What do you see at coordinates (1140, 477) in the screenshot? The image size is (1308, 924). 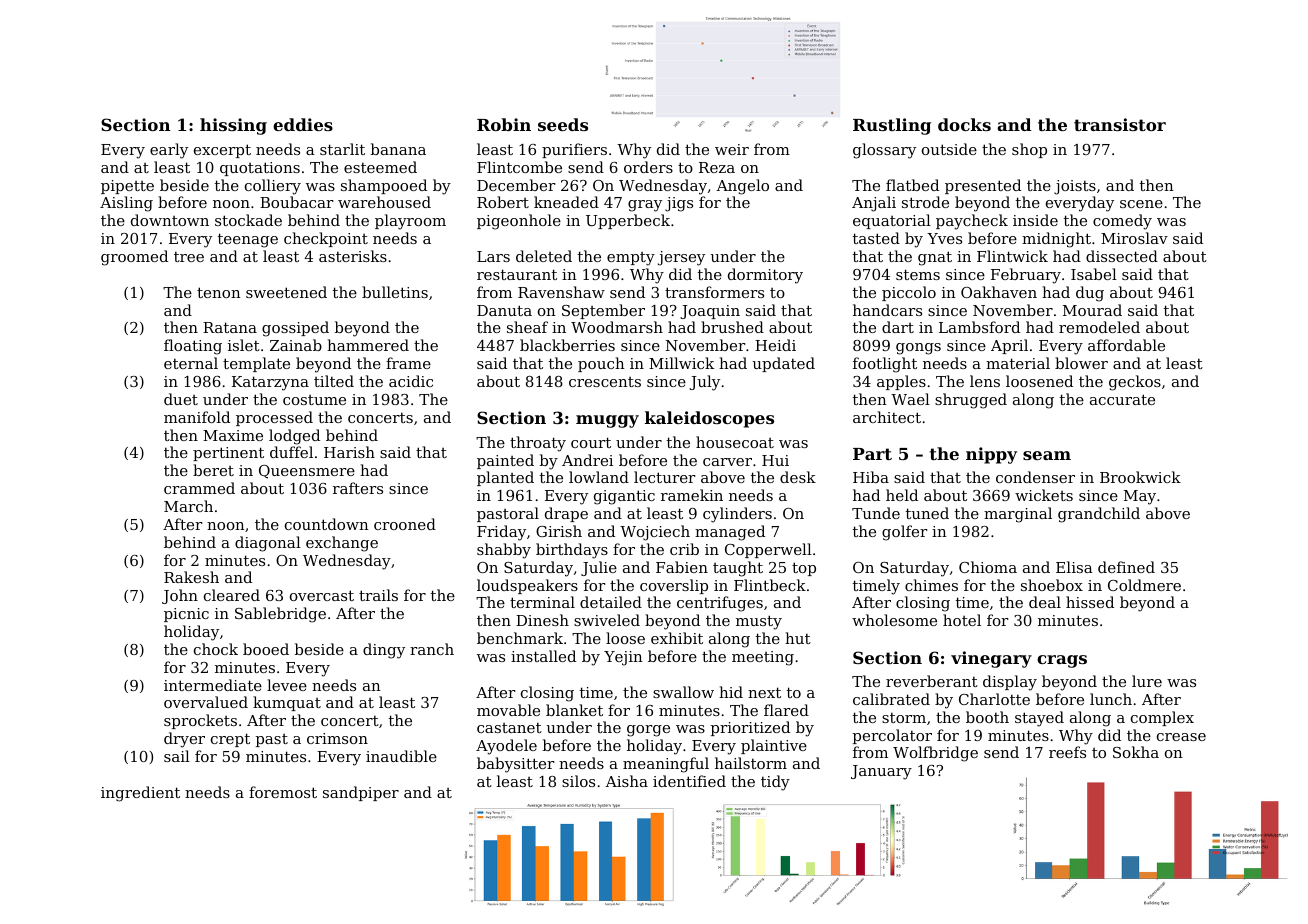 I see `Brookwick` at bounding box center [1140, 477].
